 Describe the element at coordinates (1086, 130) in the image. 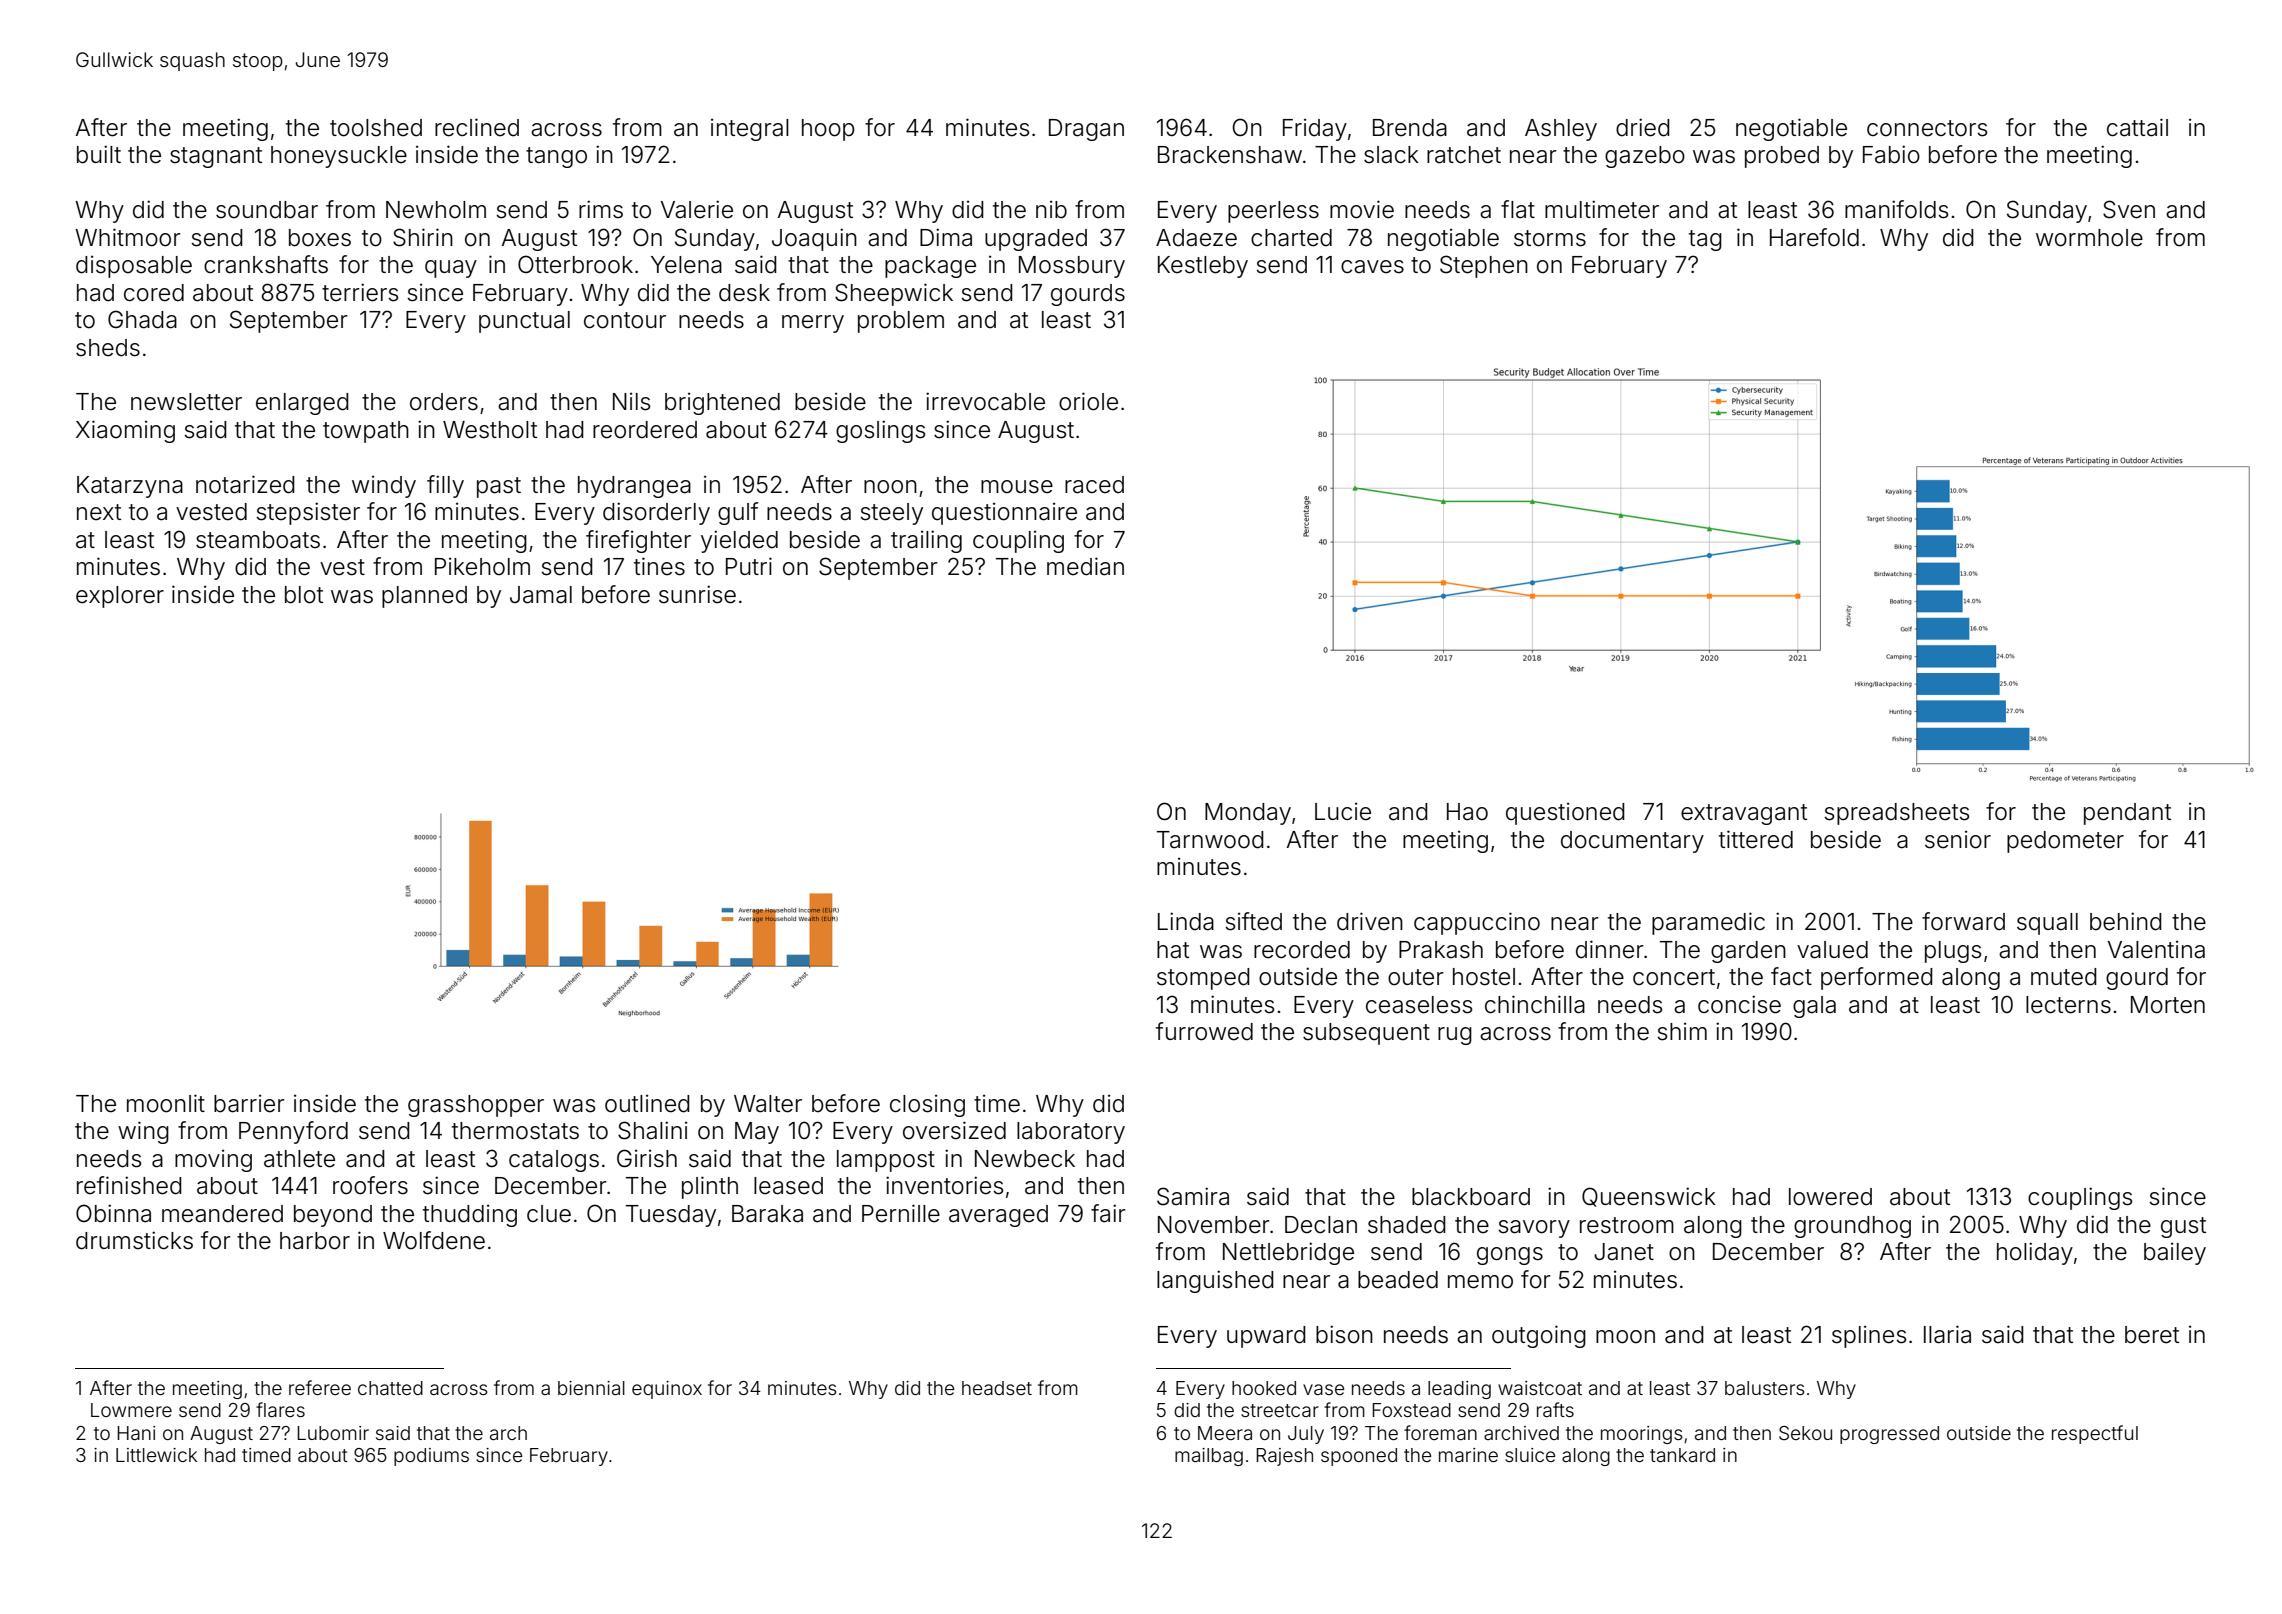

I see `Dragan` at that location.
